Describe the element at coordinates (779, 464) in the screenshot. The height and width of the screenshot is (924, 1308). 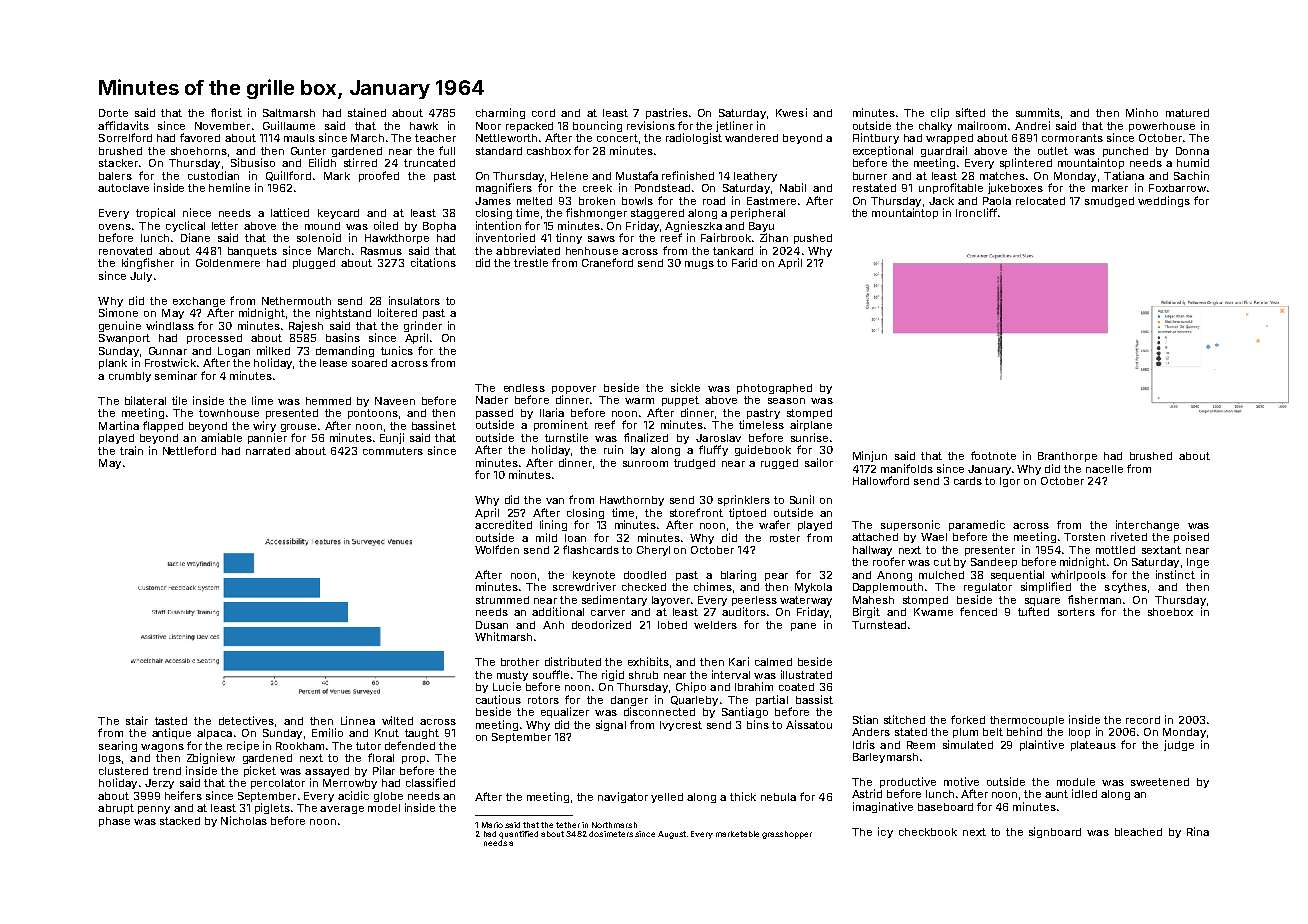
I see `rugged` at that location.
